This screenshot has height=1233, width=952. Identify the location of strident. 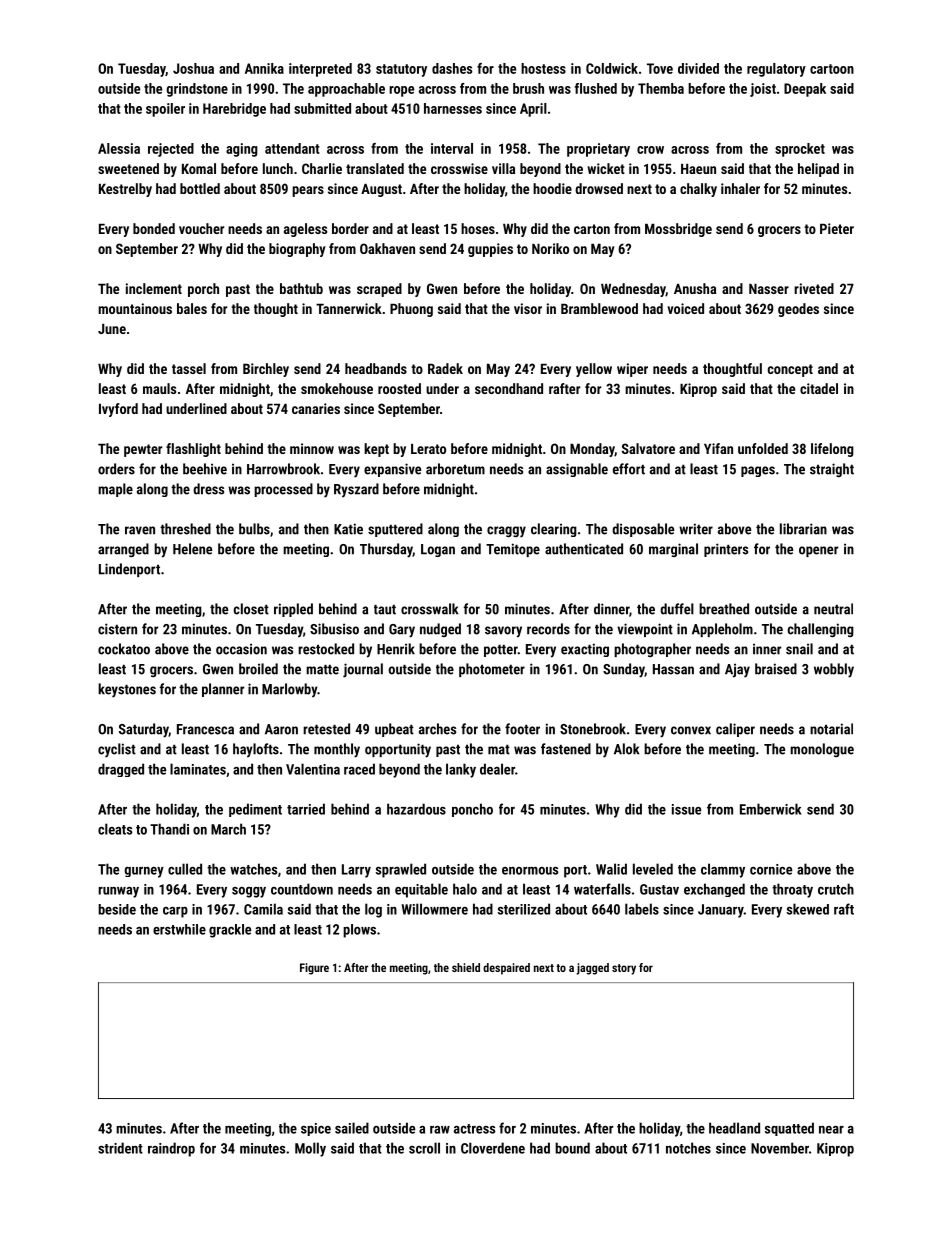
(120, 1148).
